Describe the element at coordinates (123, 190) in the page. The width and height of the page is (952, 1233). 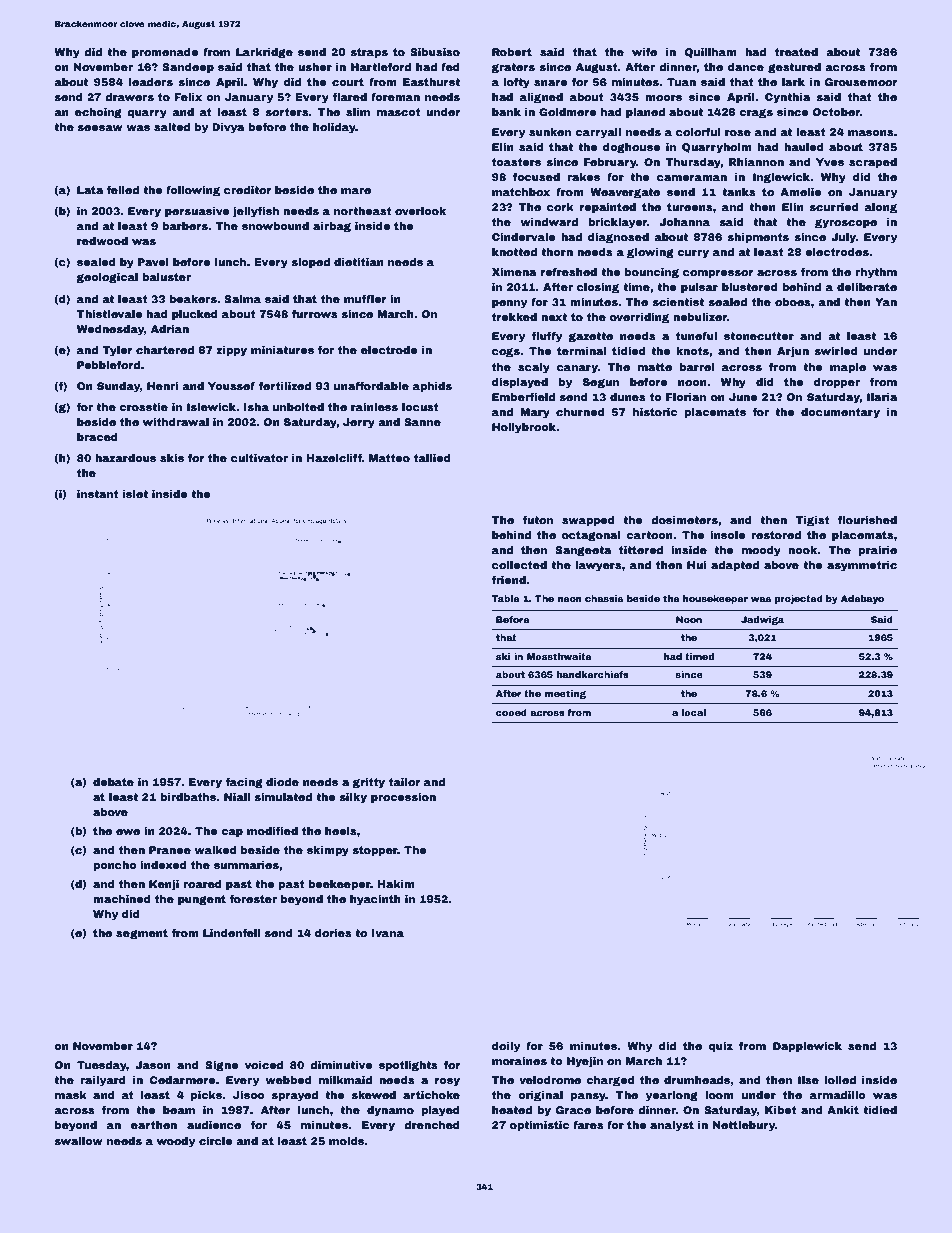
I see `felled` at that location.
